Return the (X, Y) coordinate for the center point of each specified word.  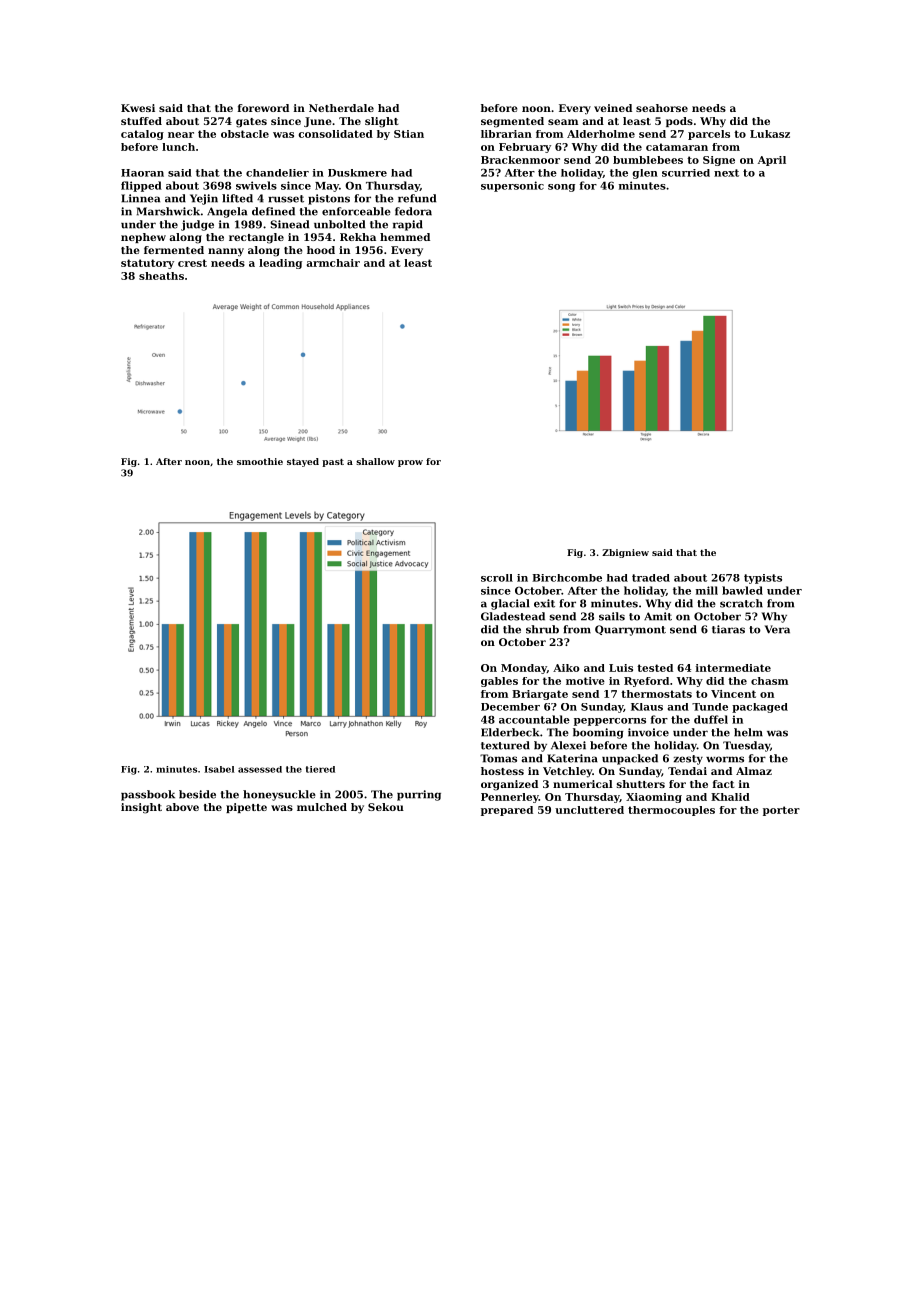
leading (280, 264)
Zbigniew (625, 553)
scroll (497, 578)
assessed (260, 769)
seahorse (662, 108)
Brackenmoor (520, 160)
